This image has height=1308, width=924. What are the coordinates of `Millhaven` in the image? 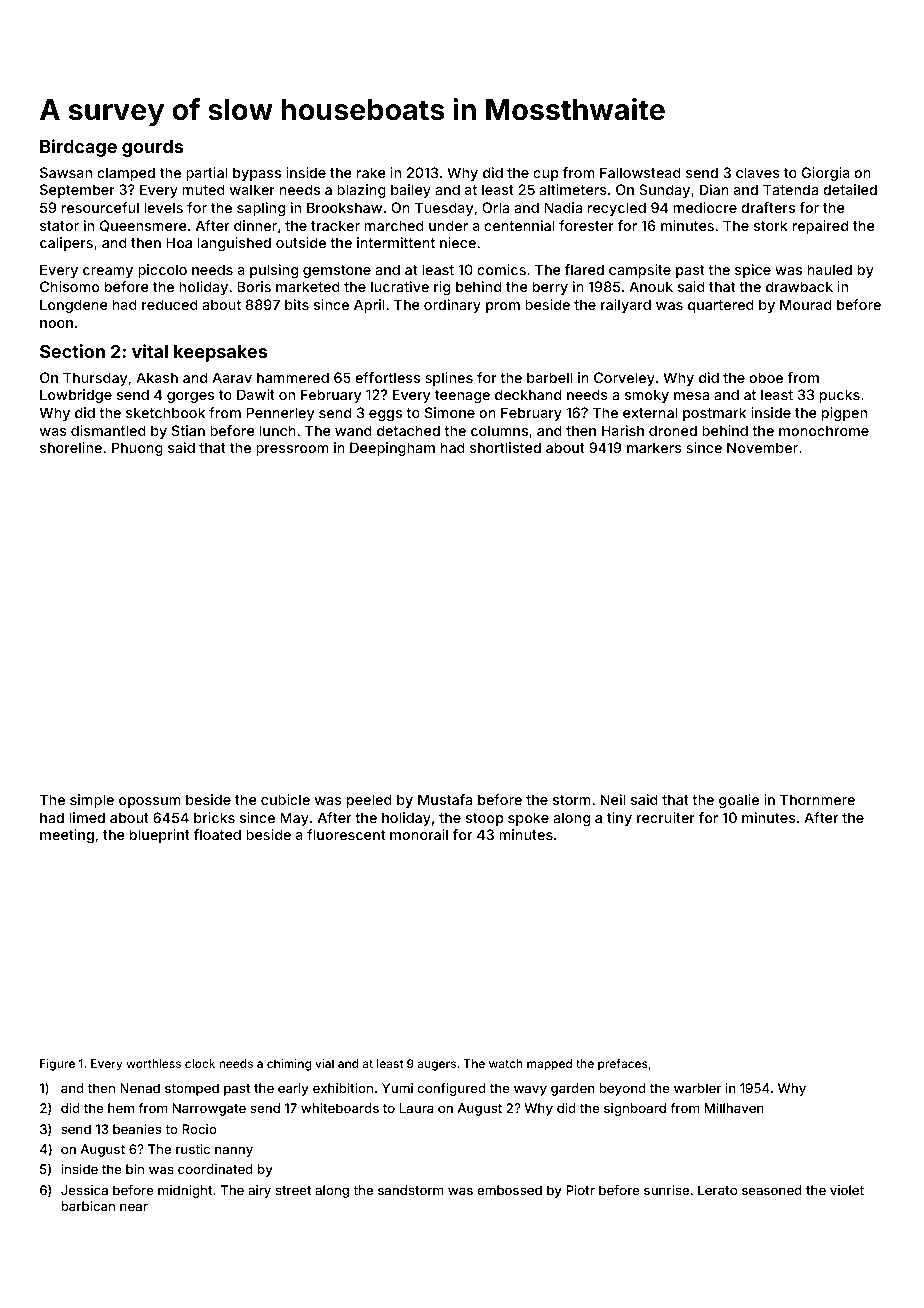 It's located at (734, 1108).
